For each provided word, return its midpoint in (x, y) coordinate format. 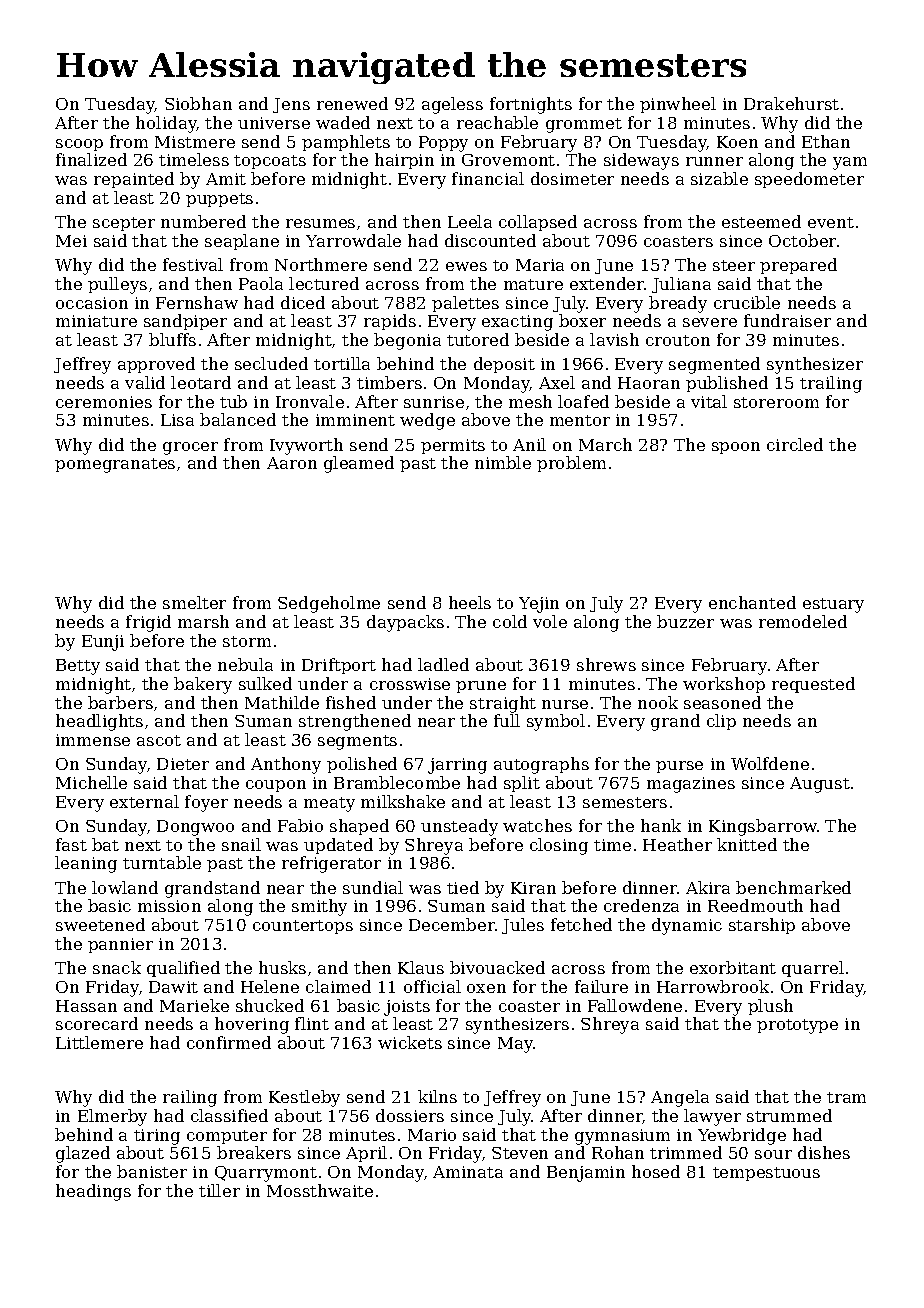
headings (93, 1192)
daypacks (405, 623)
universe (274, 123)
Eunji (103, 643)
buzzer (685, 621)
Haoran (649, 383)
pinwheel (678, 105)
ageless (452, 105)
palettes (465, 304)
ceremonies (104, 402)
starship (762, 926)
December (452, 924)
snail (241, 844)
